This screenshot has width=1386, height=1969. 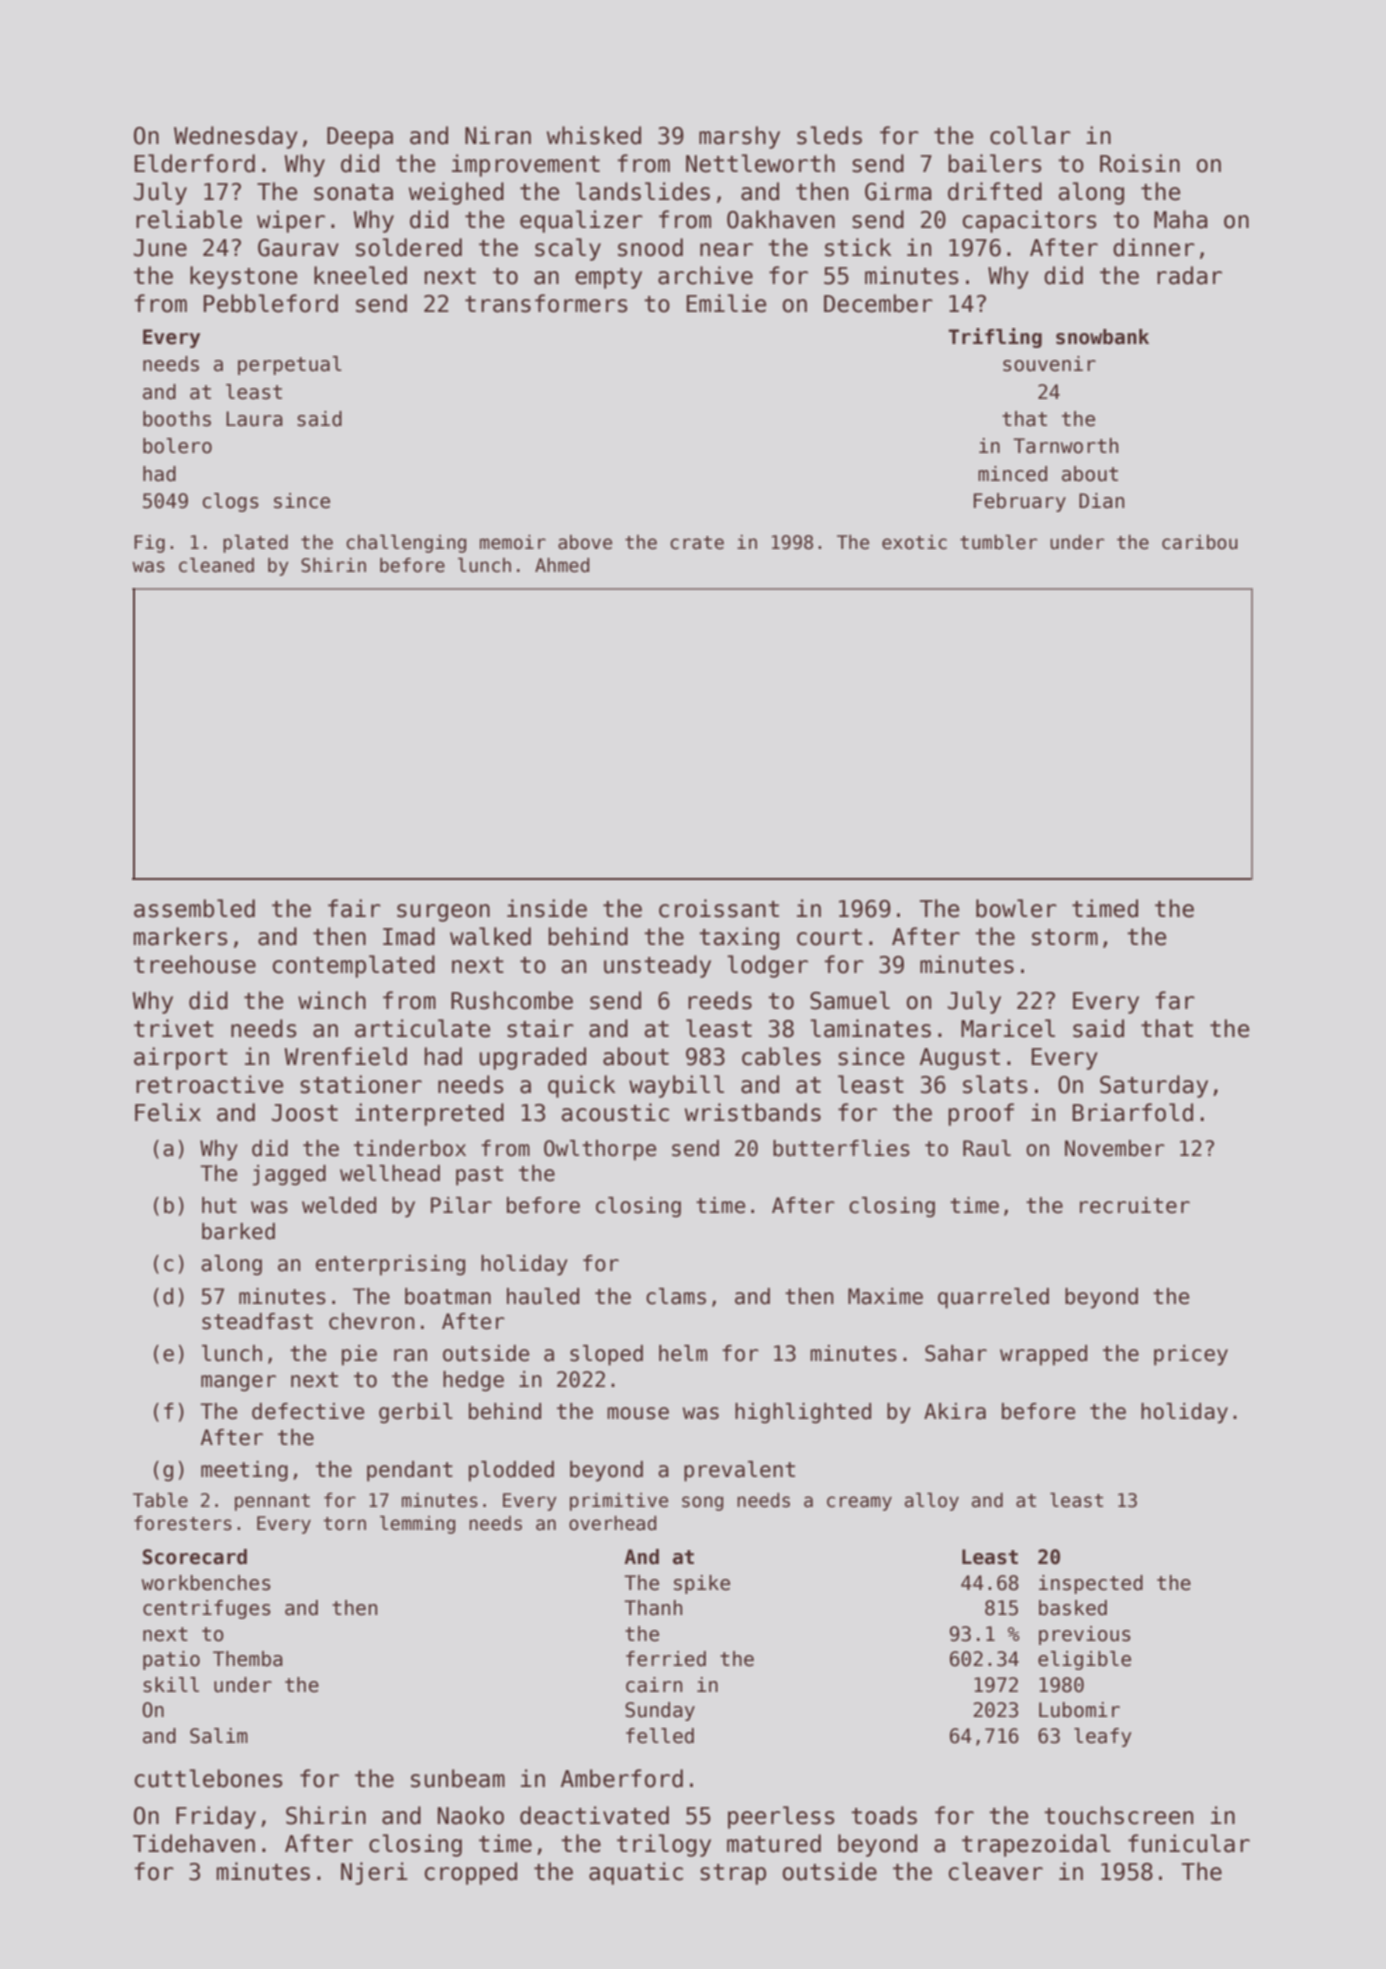 I want to click on recruiter, so click(x=1135, y=1205).
